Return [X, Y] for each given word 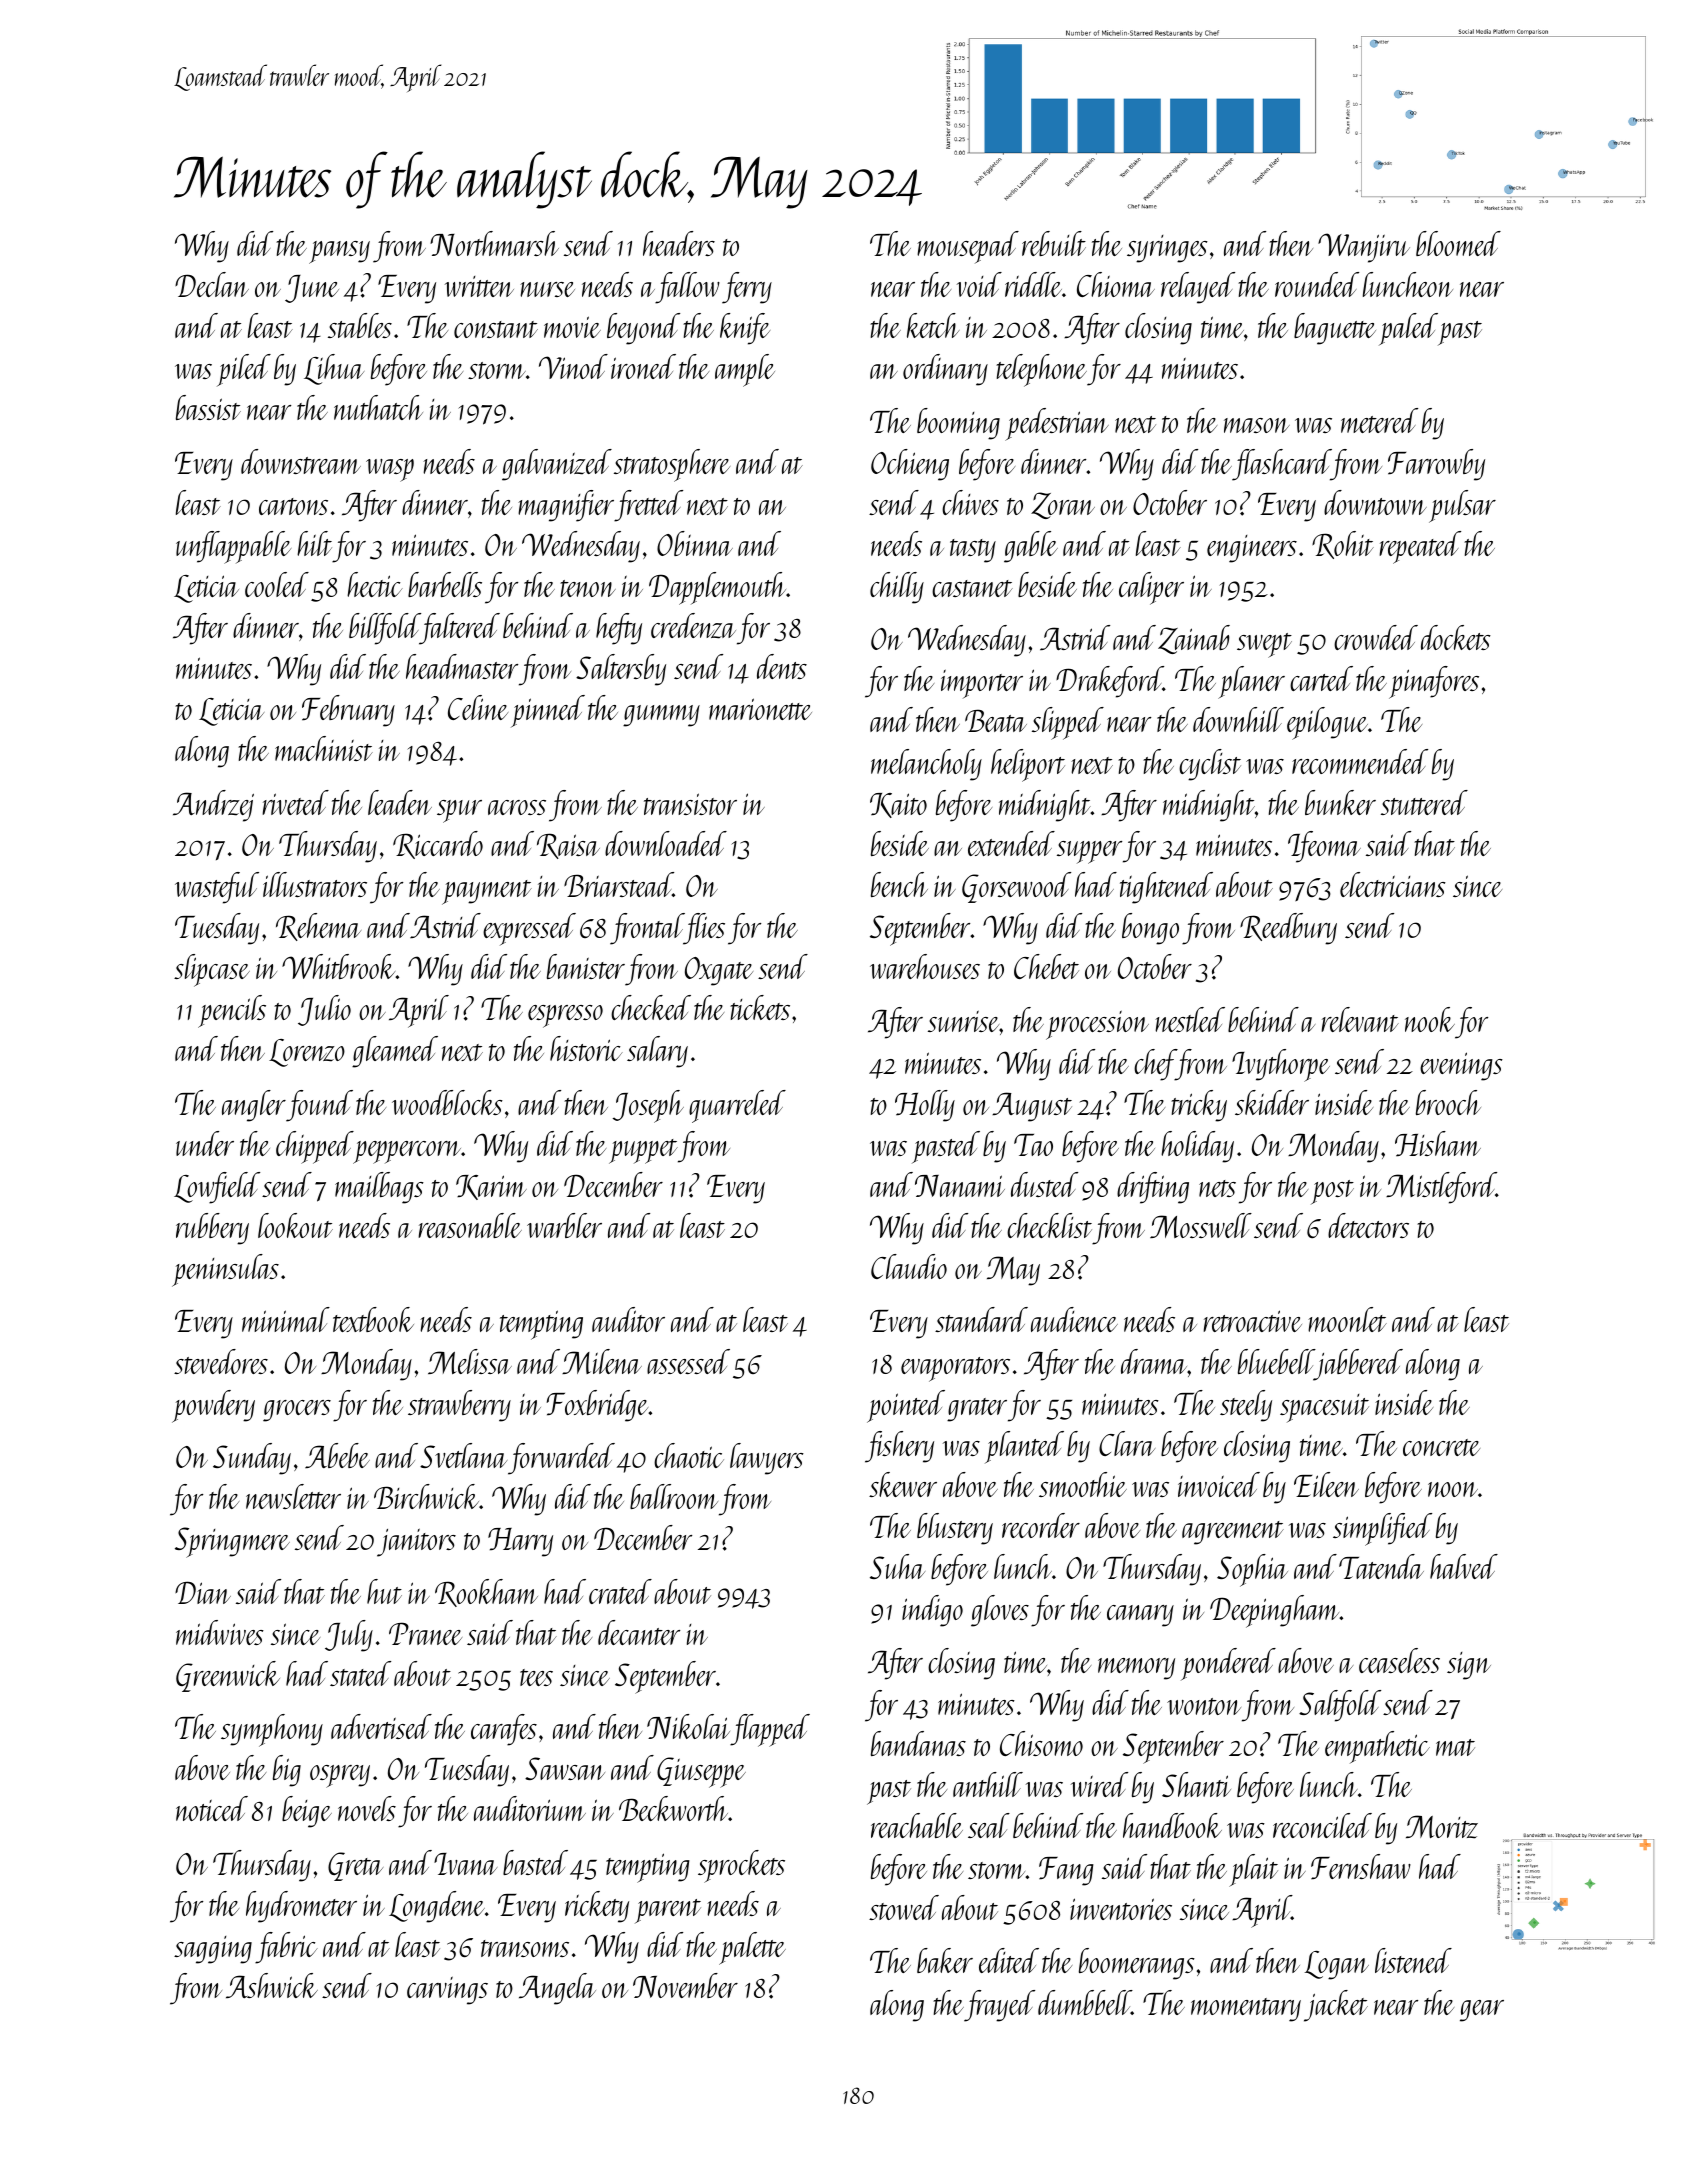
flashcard [1281, 465]
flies [704, 929]
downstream [301, 461]
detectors [1368, 1225]
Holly [925, 1106]
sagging [213, 1950]
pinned [548, 711]
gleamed [395, 1052]
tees [536, 1677]
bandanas [918, 1743]
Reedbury [1288, 929]
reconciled [1322, 1825]
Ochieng [910, 465]
